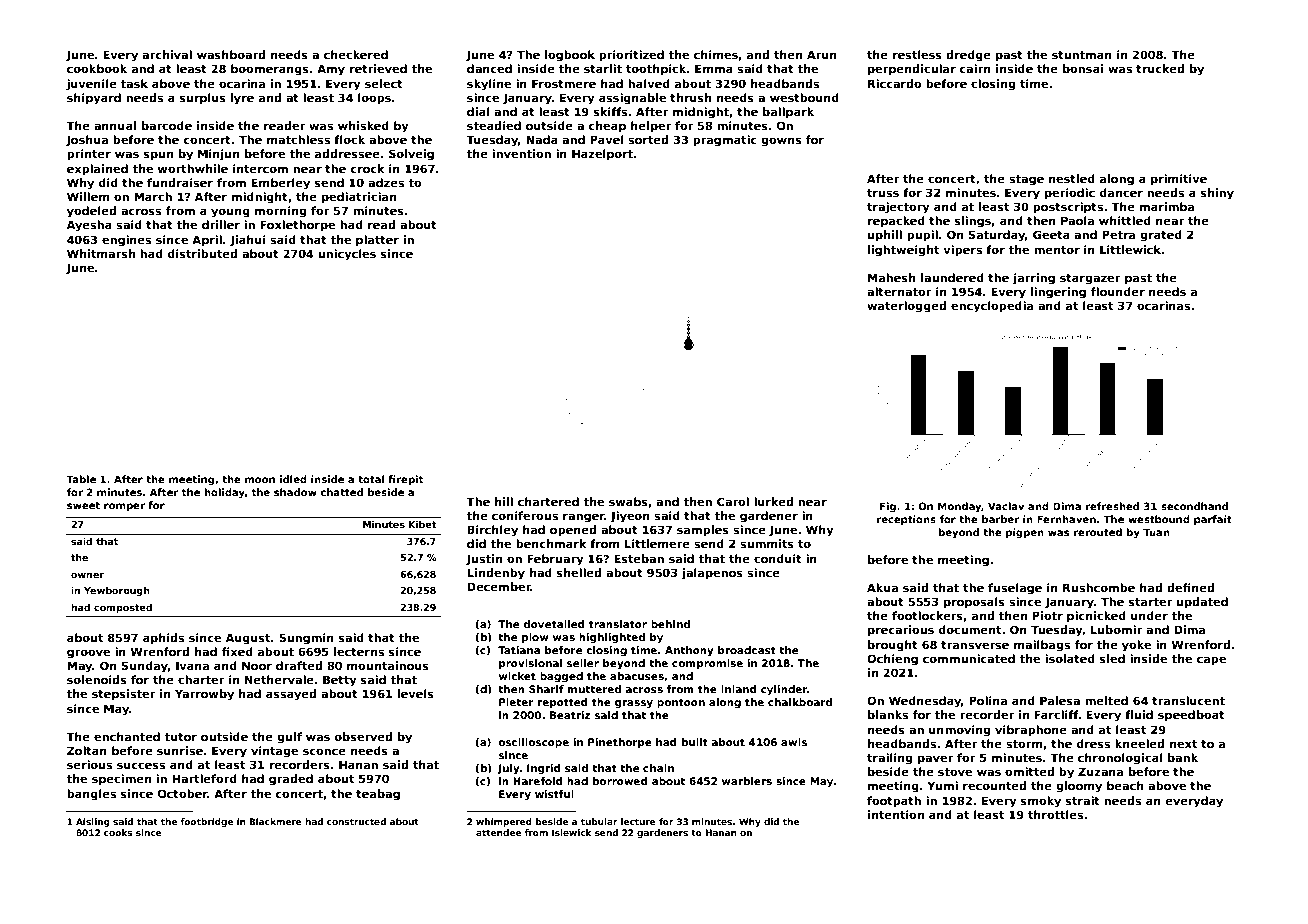 Image resolution: width=1308 pixels, height=924 pixels. Describe the element at coordinates (1055, 814) in the page. I see `throttles` at that location.
